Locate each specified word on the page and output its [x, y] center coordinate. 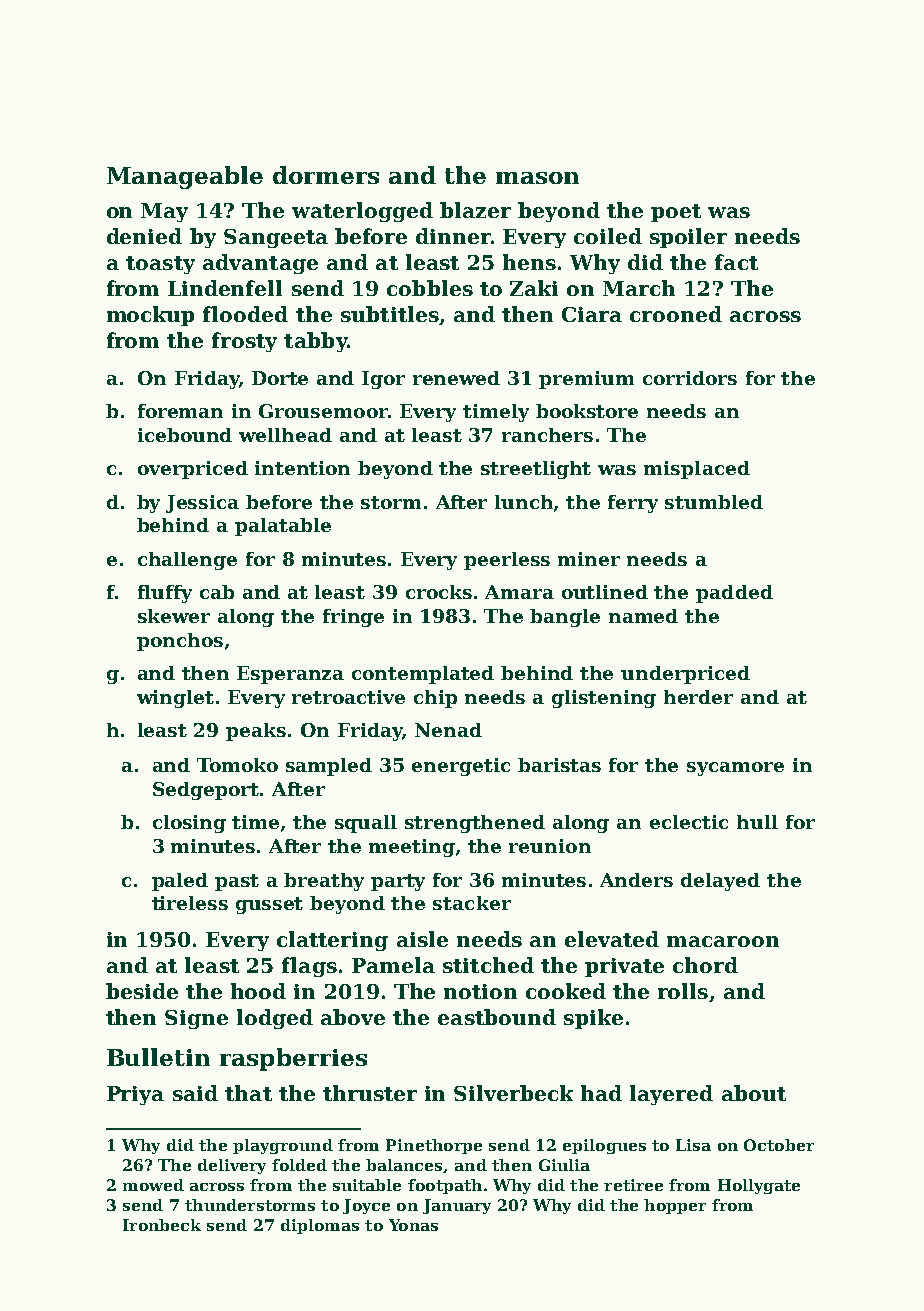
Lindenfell [225, 288]
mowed [153, 1185]
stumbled [714, 502]
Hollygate [759, 1186]
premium [586, 380]
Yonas [413, 1225]
